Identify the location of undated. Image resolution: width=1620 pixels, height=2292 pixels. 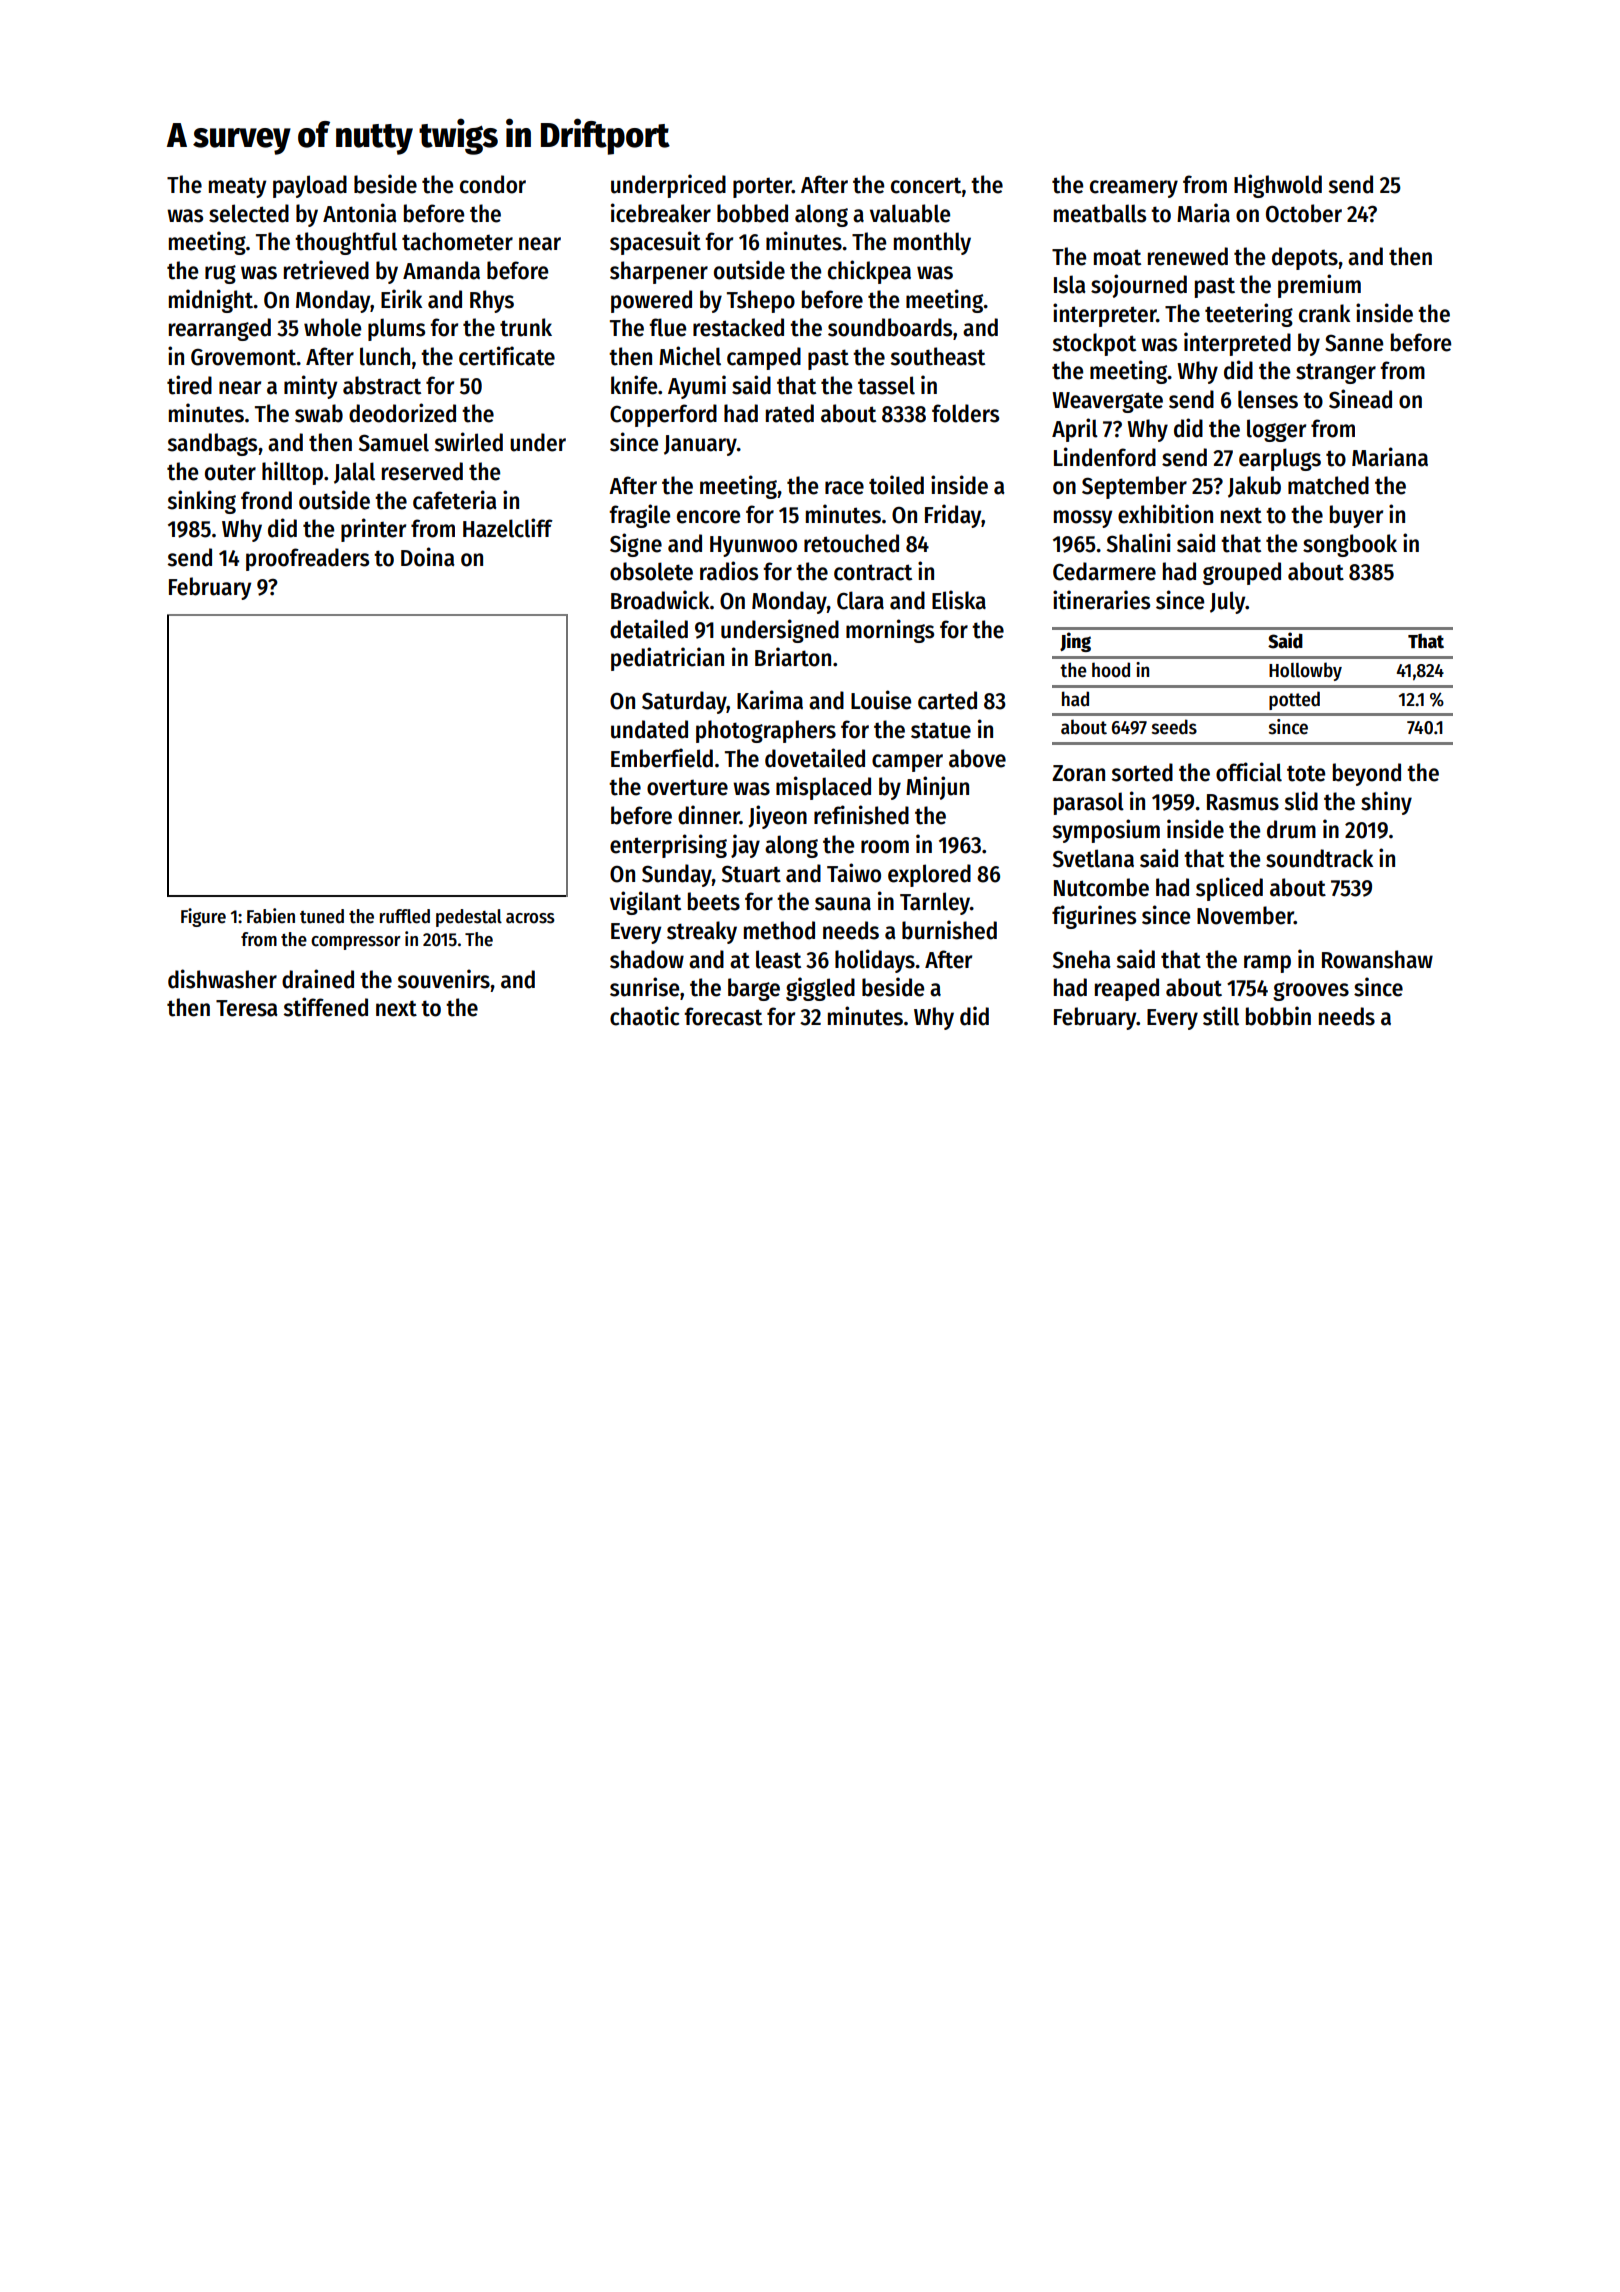
(649, 729).
